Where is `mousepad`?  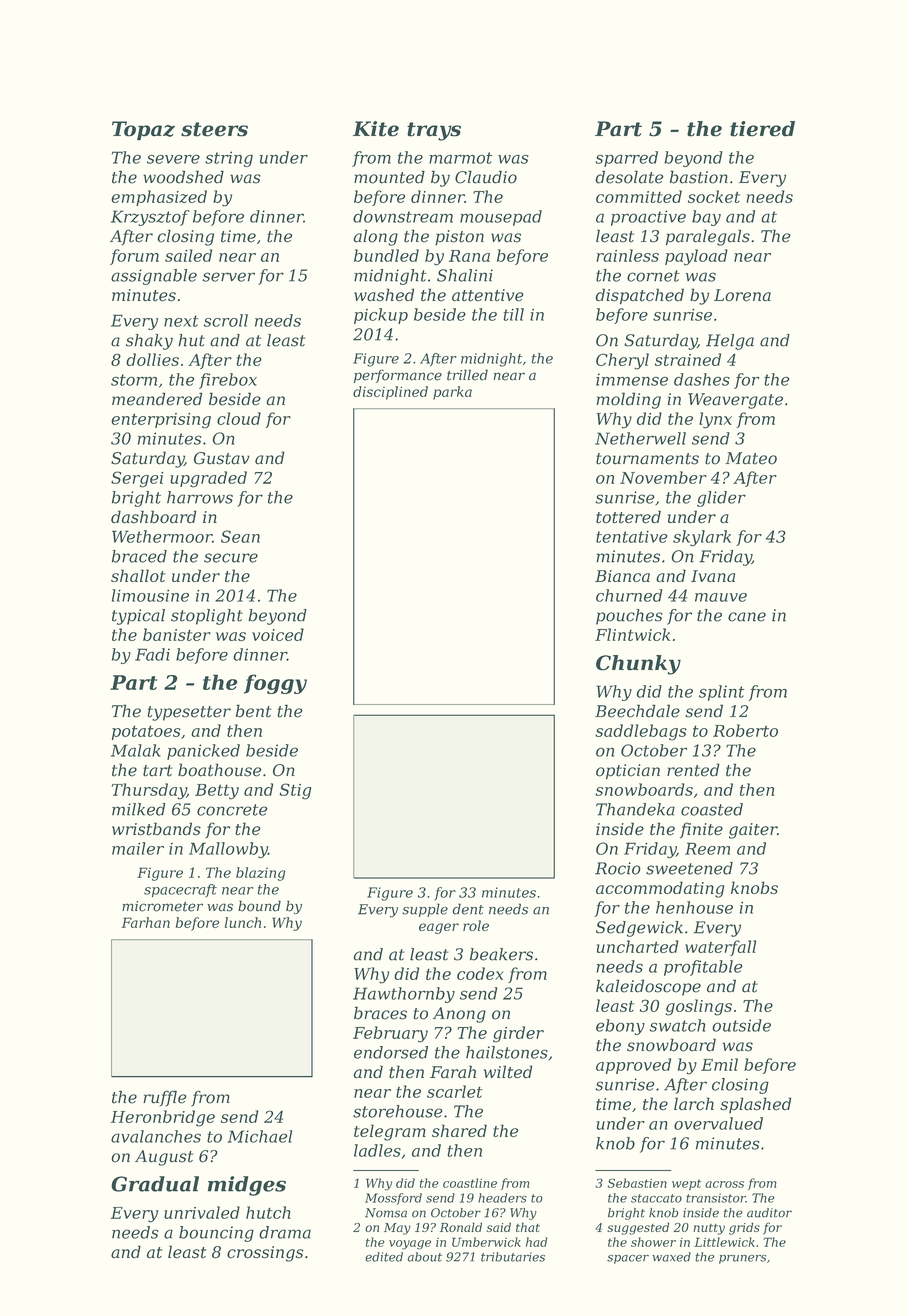
mousepad is located at coordinates (501, 218).
